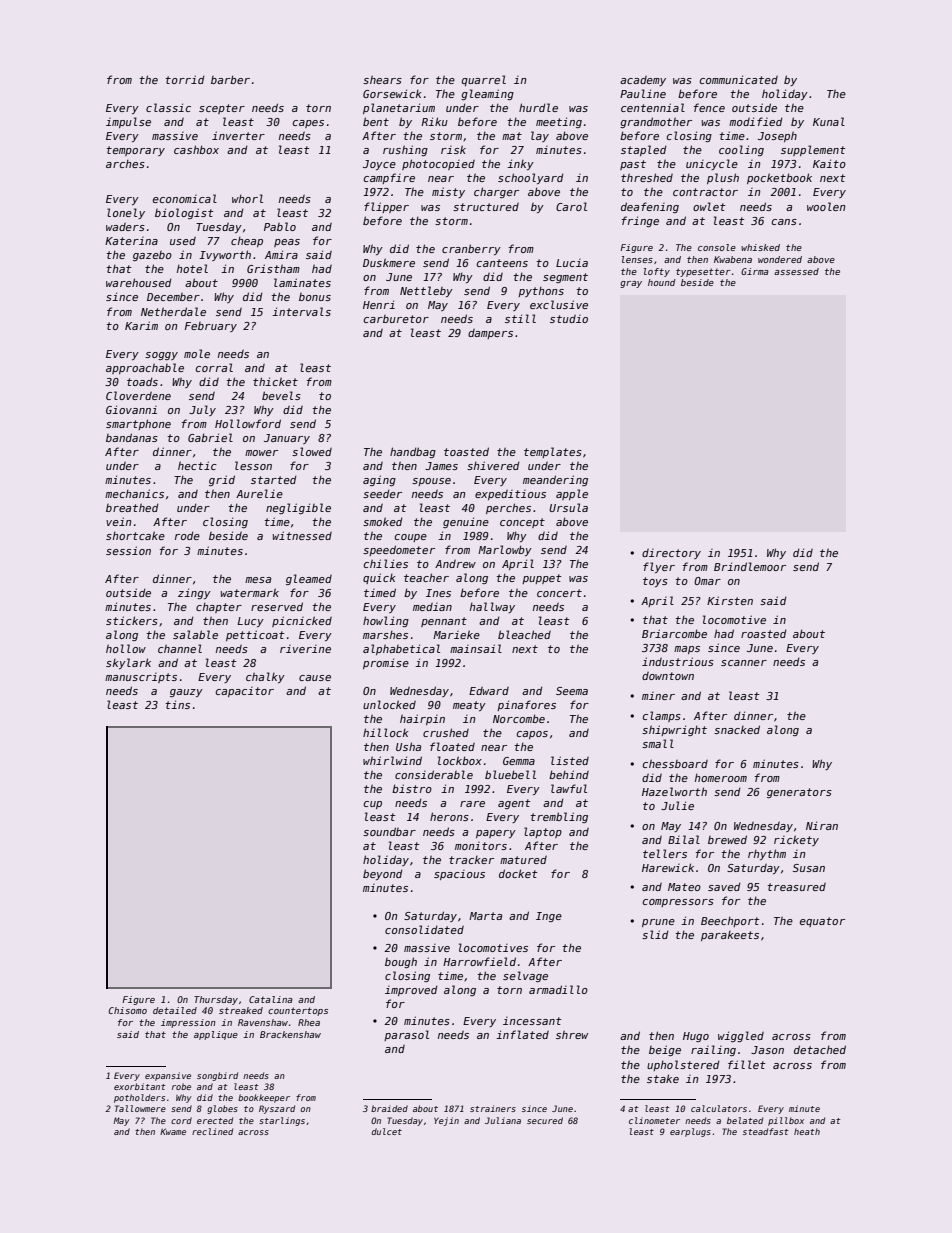 This document has width=952, height=1233. What do you see at coordinates (140, 1108) in the document?
I see `Tallowmere` at bounding box center [140, 1108].
